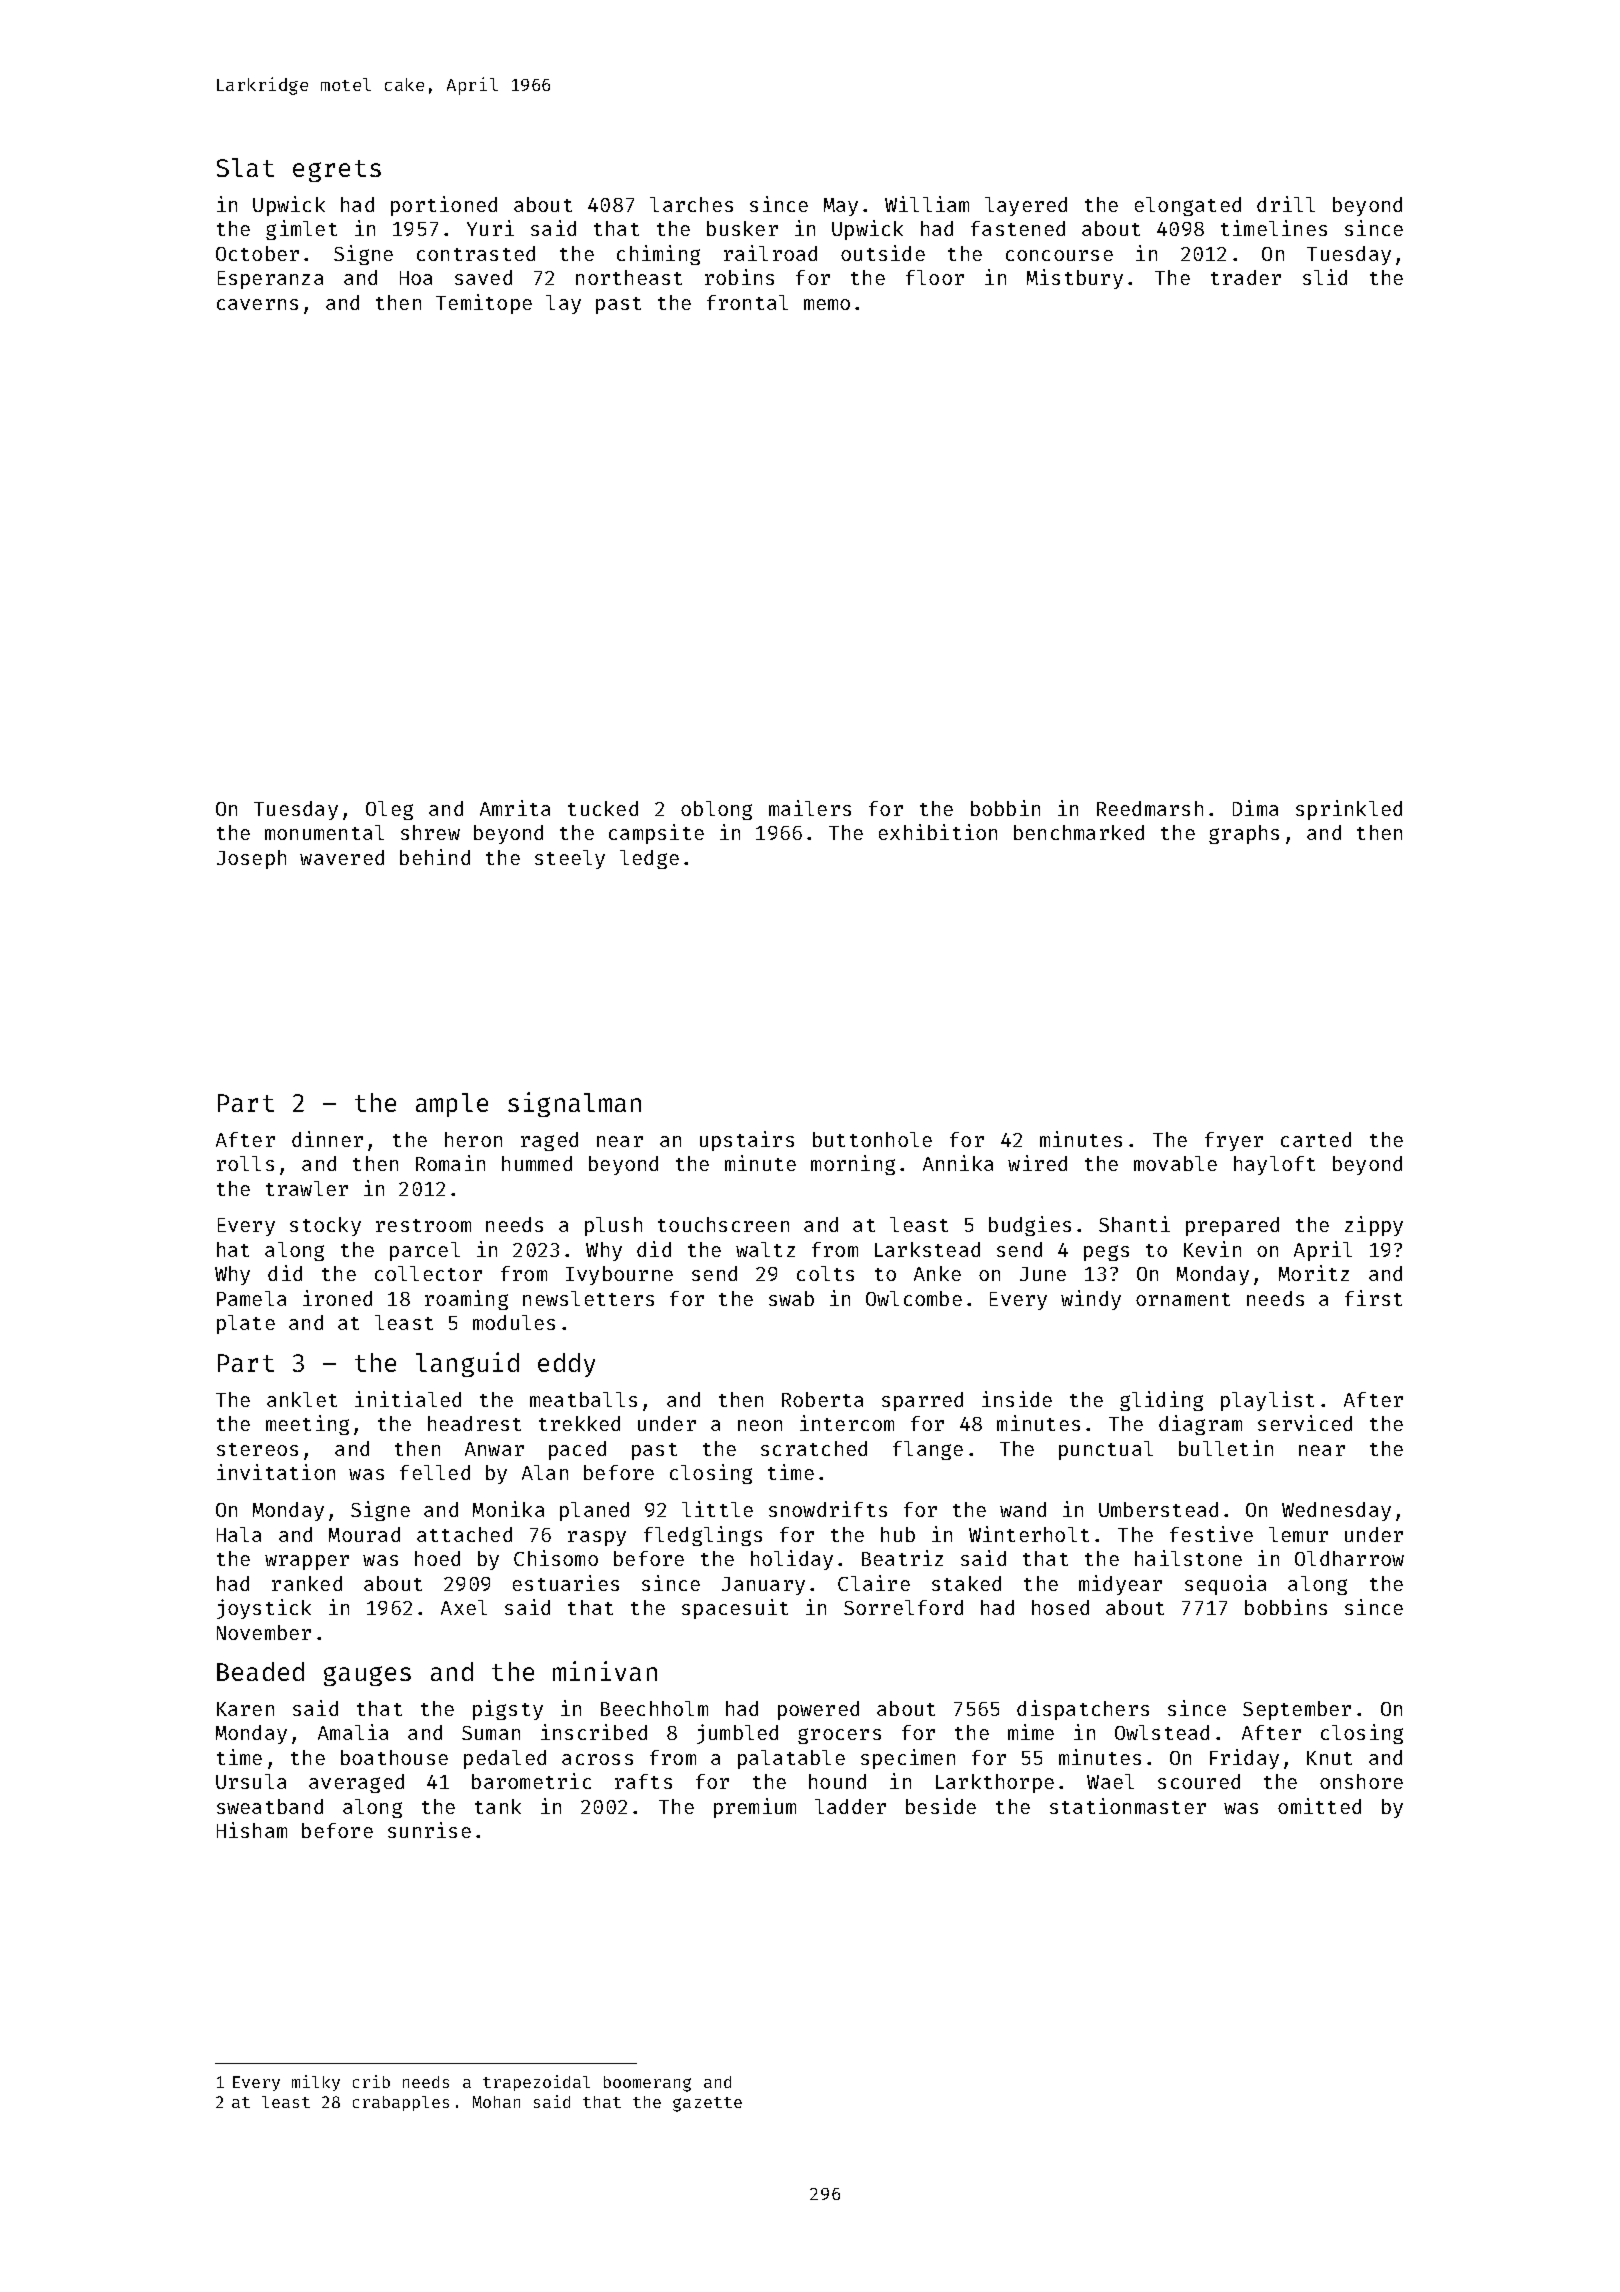 This screenshot has width=1620, height=2292. I want to click on fryer, so click(1234, 1141).
